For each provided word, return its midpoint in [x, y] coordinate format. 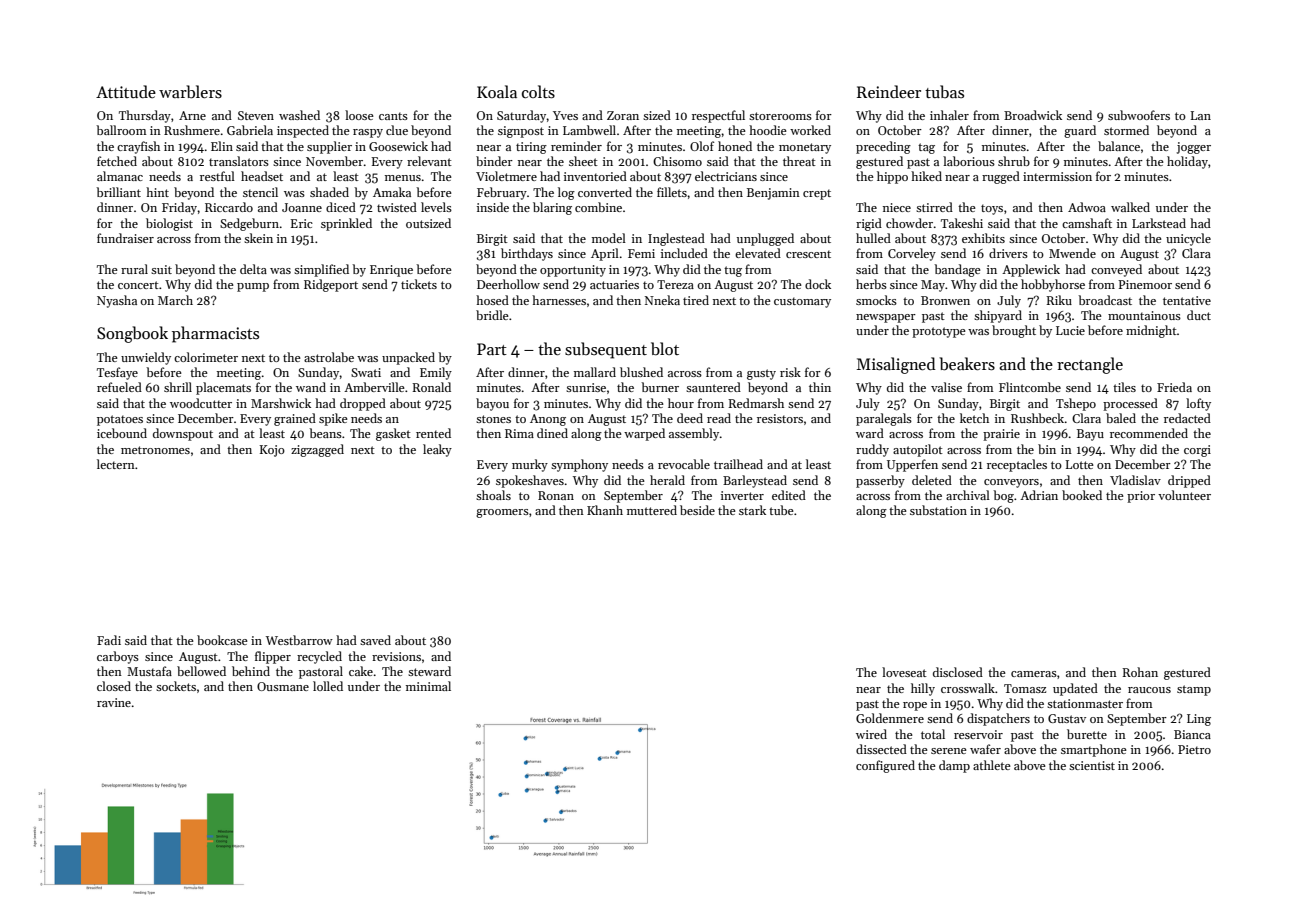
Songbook [132, 334]
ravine [114, 702]
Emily [436, 373]
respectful [718, 116]
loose [359, 115]
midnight [1151, 331]
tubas [944, 91]
